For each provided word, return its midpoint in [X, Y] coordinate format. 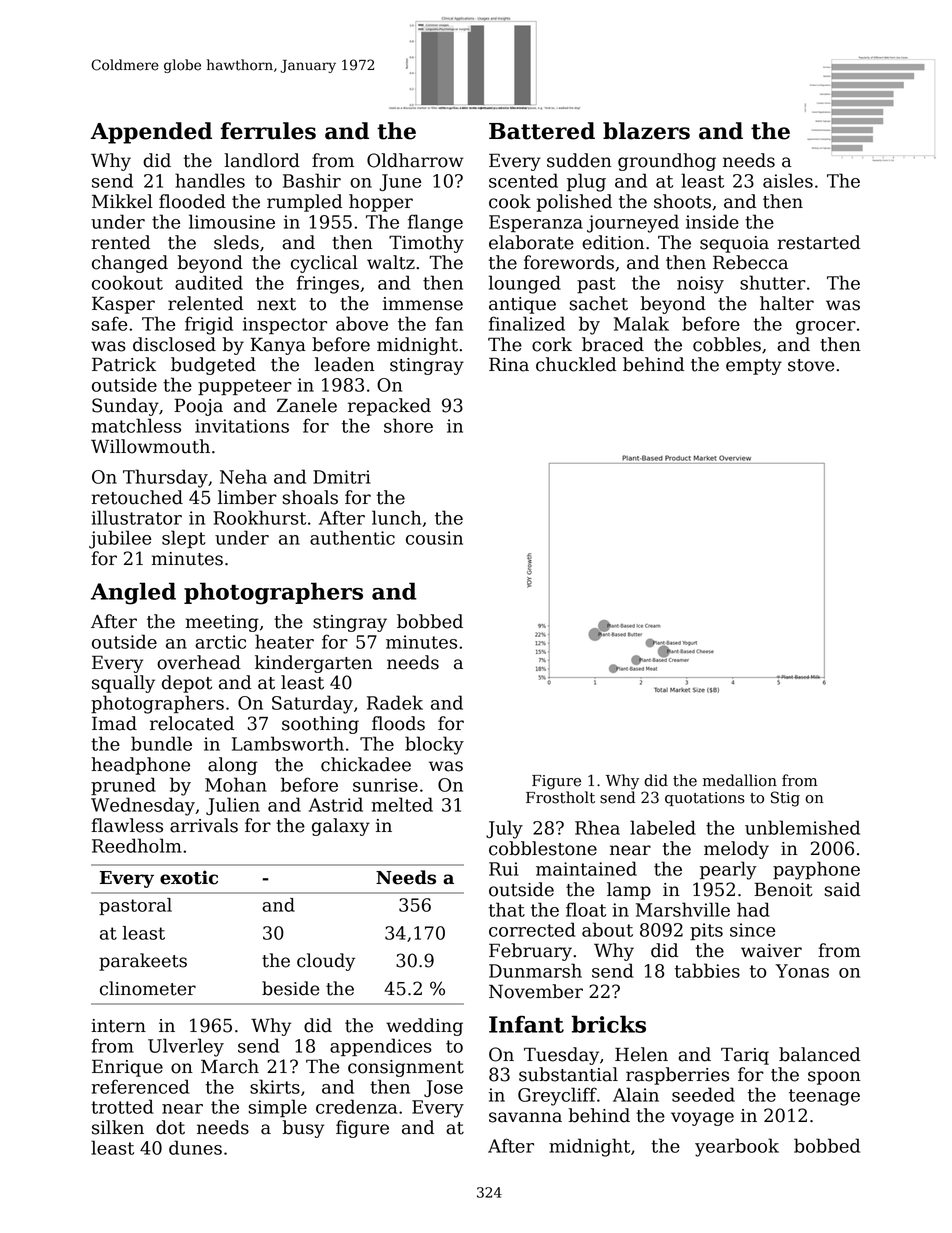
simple [277, 1108]
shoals [310, 497]
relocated [192, 723]
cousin [434, 538]
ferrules [268, 131]
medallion [740, 780]
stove [811, 365]
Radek [395, 702]
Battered [542, 131]
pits [706, 931]
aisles [788, 180]
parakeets [143, 962]
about [607, 929]
